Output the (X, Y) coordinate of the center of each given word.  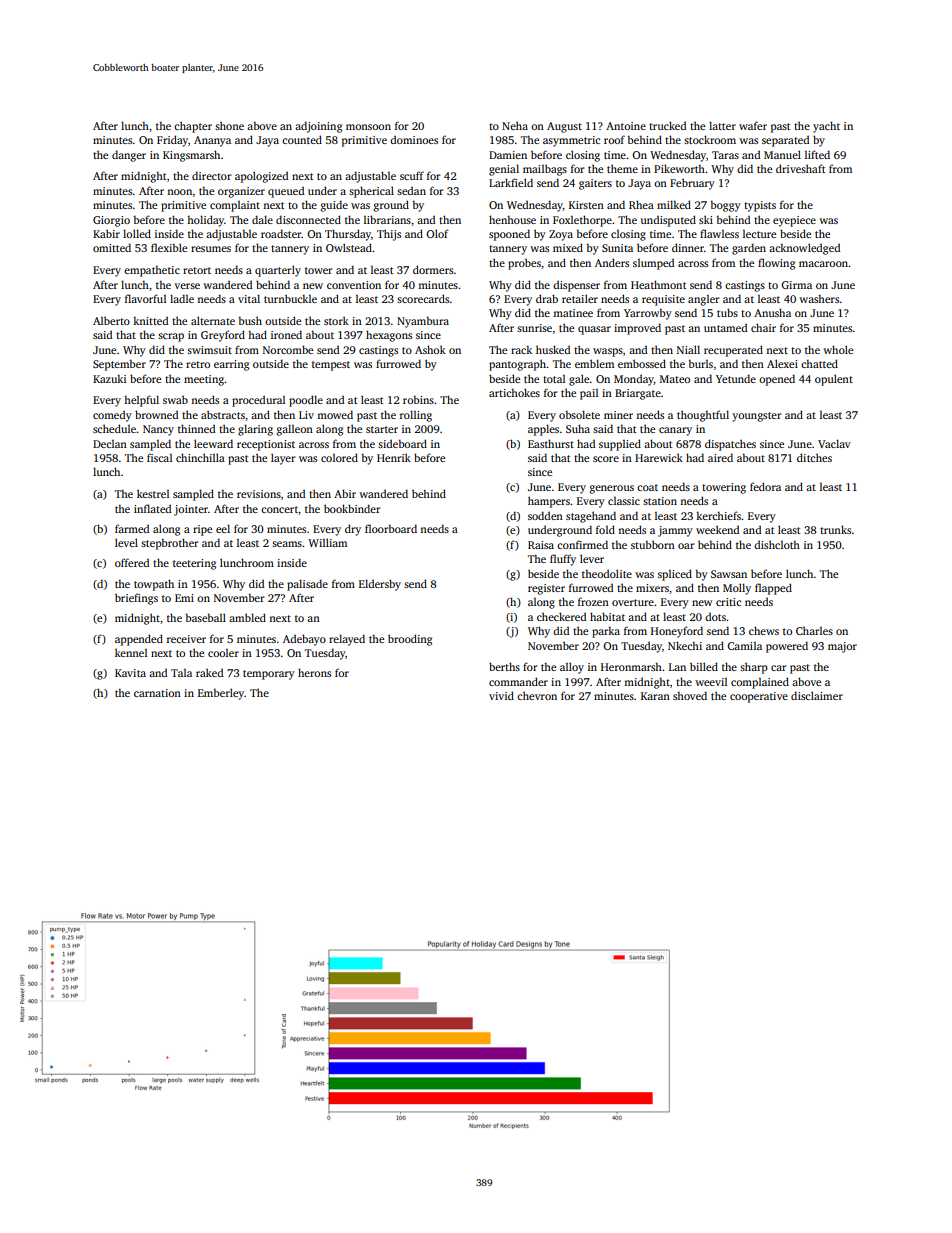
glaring (255, 430)
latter (722, 125)
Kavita (130, 673)
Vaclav (834, 443)
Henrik (394, 457)
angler (703, 300)
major (842, 647)
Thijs (389, 235)
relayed (347, 640)
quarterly (278, 271)
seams (287, 544)
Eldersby (380, 585)
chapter (193, 127)
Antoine (626, 126)
